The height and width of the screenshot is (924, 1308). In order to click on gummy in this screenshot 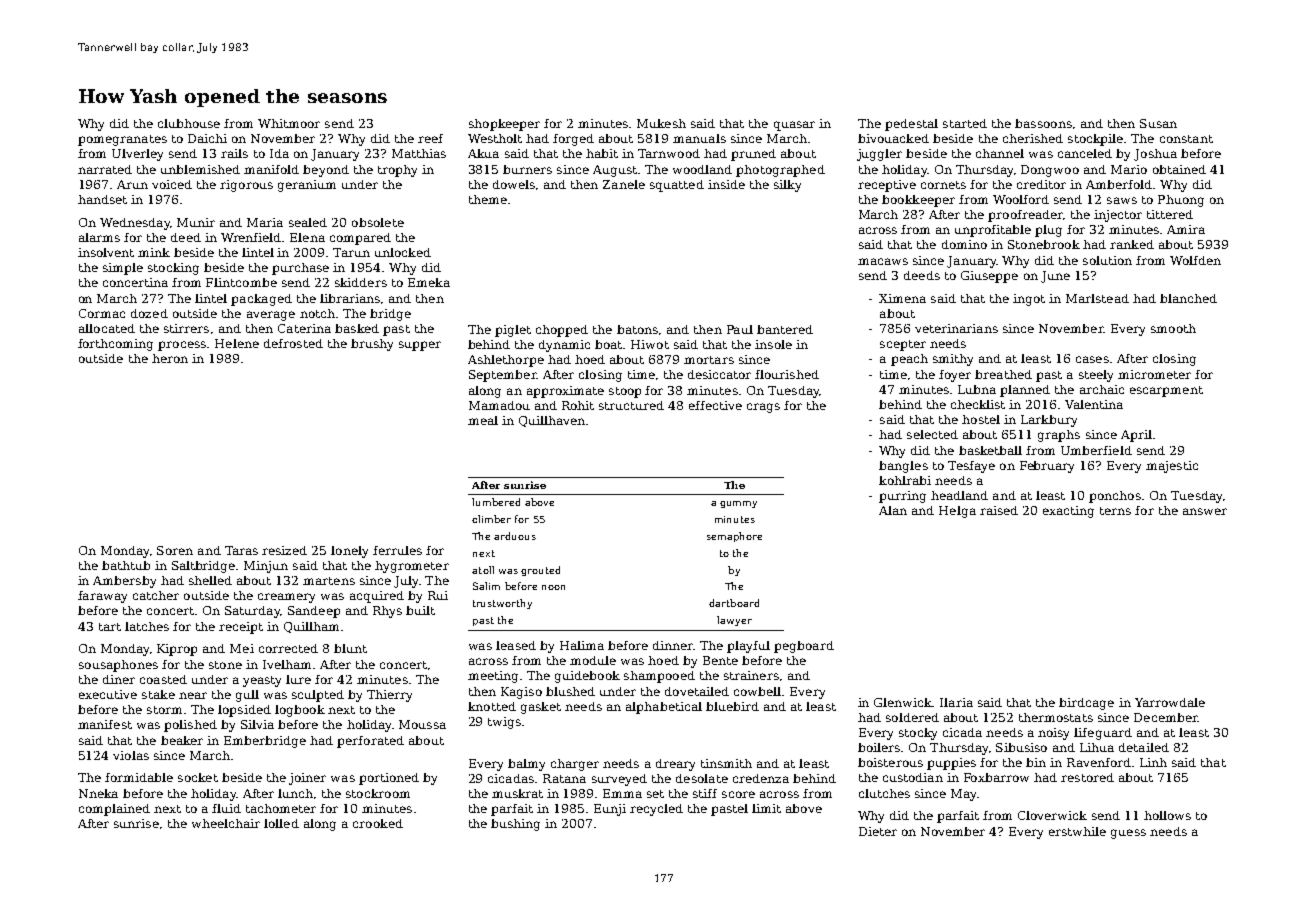, I will do `click(738, 504)`.
